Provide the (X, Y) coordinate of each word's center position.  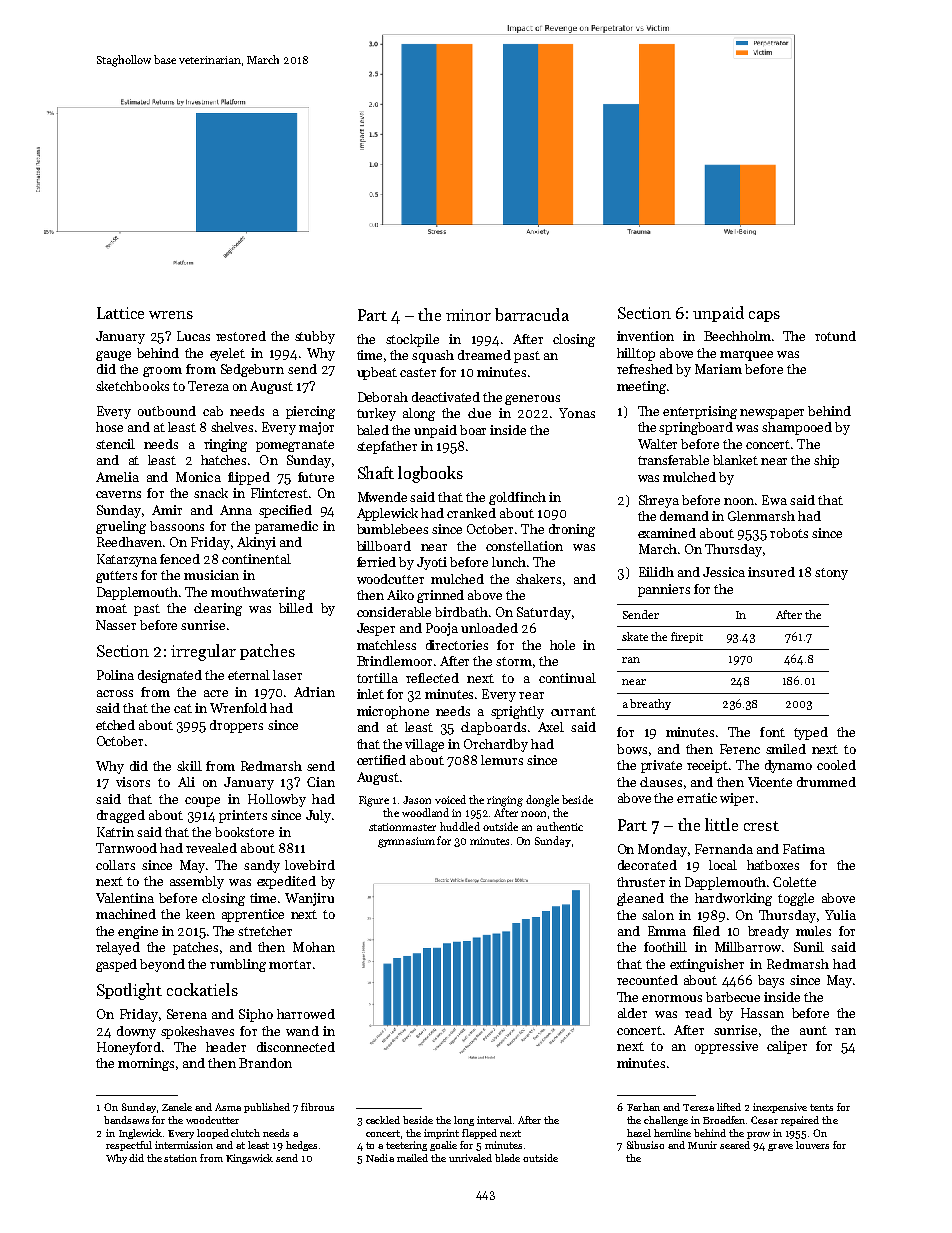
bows (632, 749)
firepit (687, 637)
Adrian (314, 692)
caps (764, 316)
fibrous (317, 1107)
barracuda (532, 314)
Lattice (120, 313)
